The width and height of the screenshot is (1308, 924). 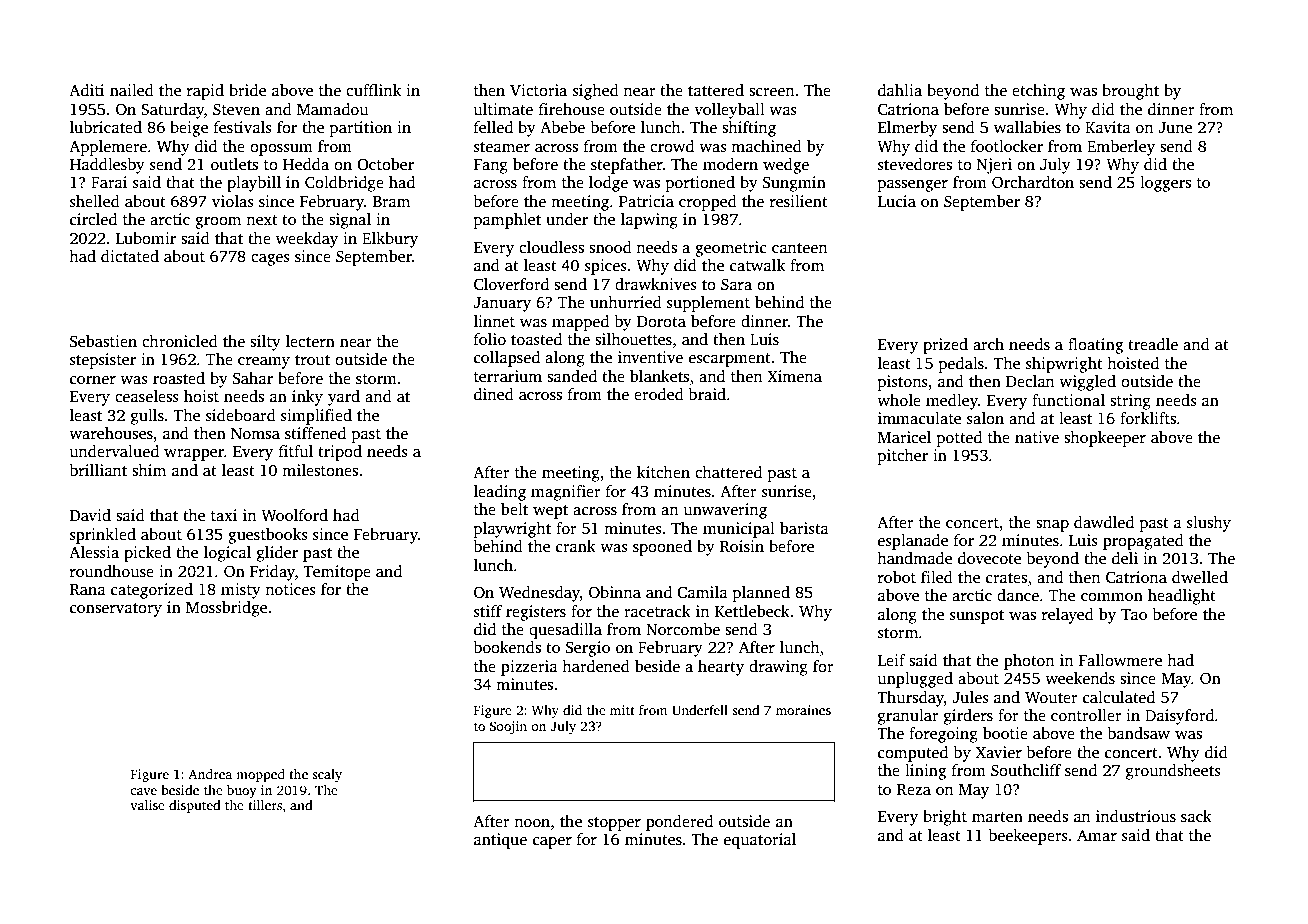 What do you see at coordinates (659, 394) in the screenshot?
I see `eroded` at bounding box center [659, 394].
